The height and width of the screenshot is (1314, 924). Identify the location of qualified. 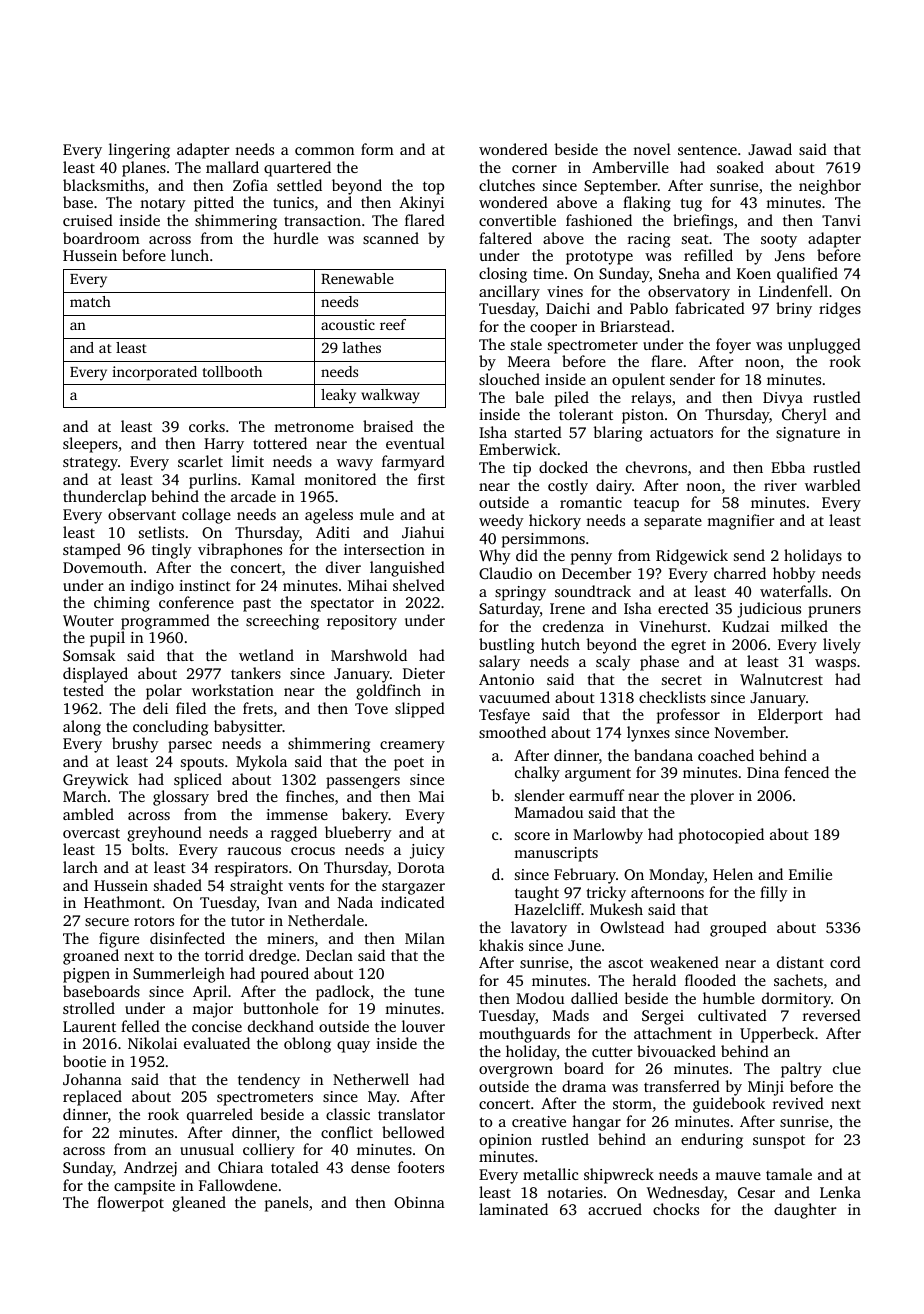
(807, 275).
